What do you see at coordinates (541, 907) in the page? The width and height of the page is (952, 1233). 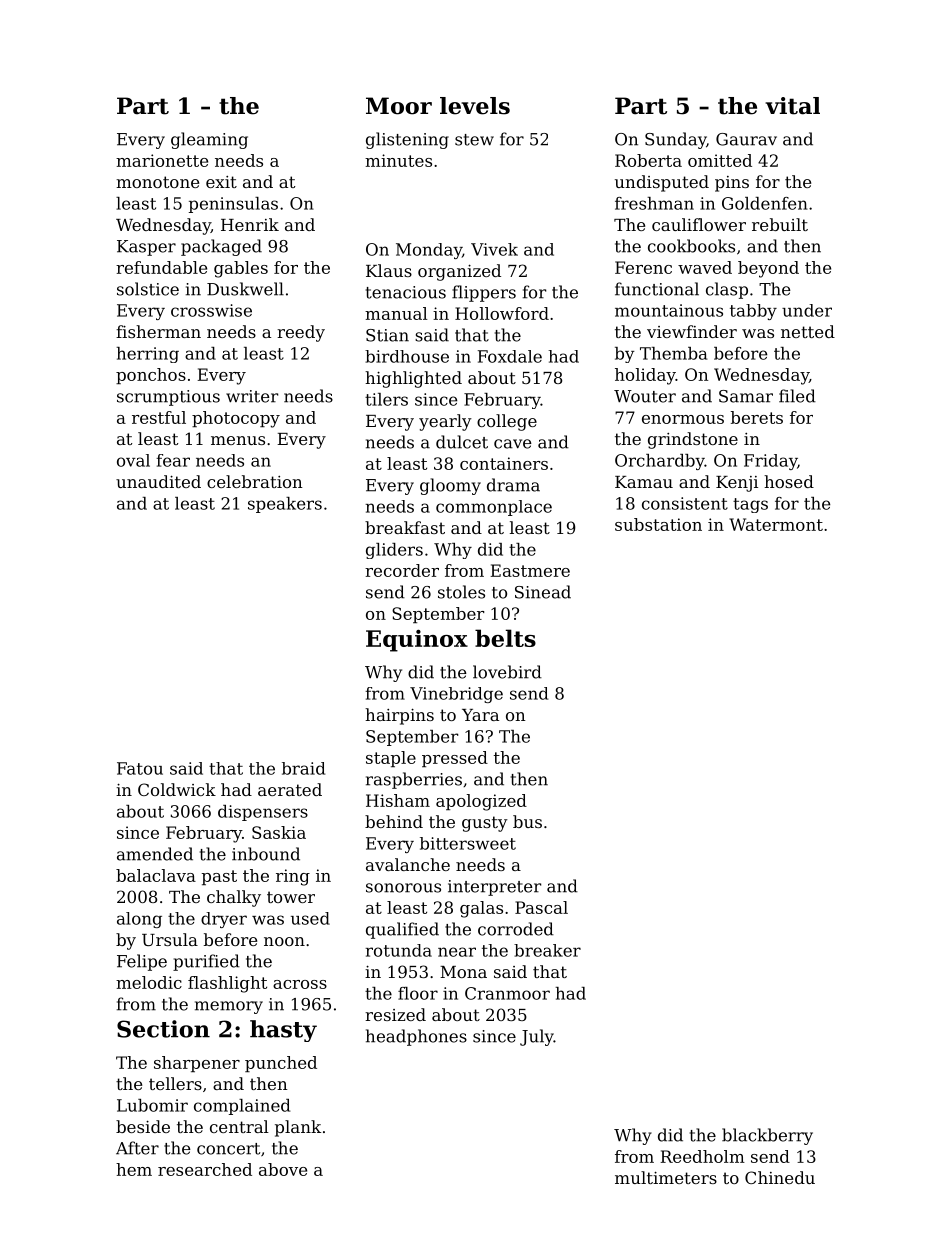 I see `Pascal` at bounding box center [541, 907].
